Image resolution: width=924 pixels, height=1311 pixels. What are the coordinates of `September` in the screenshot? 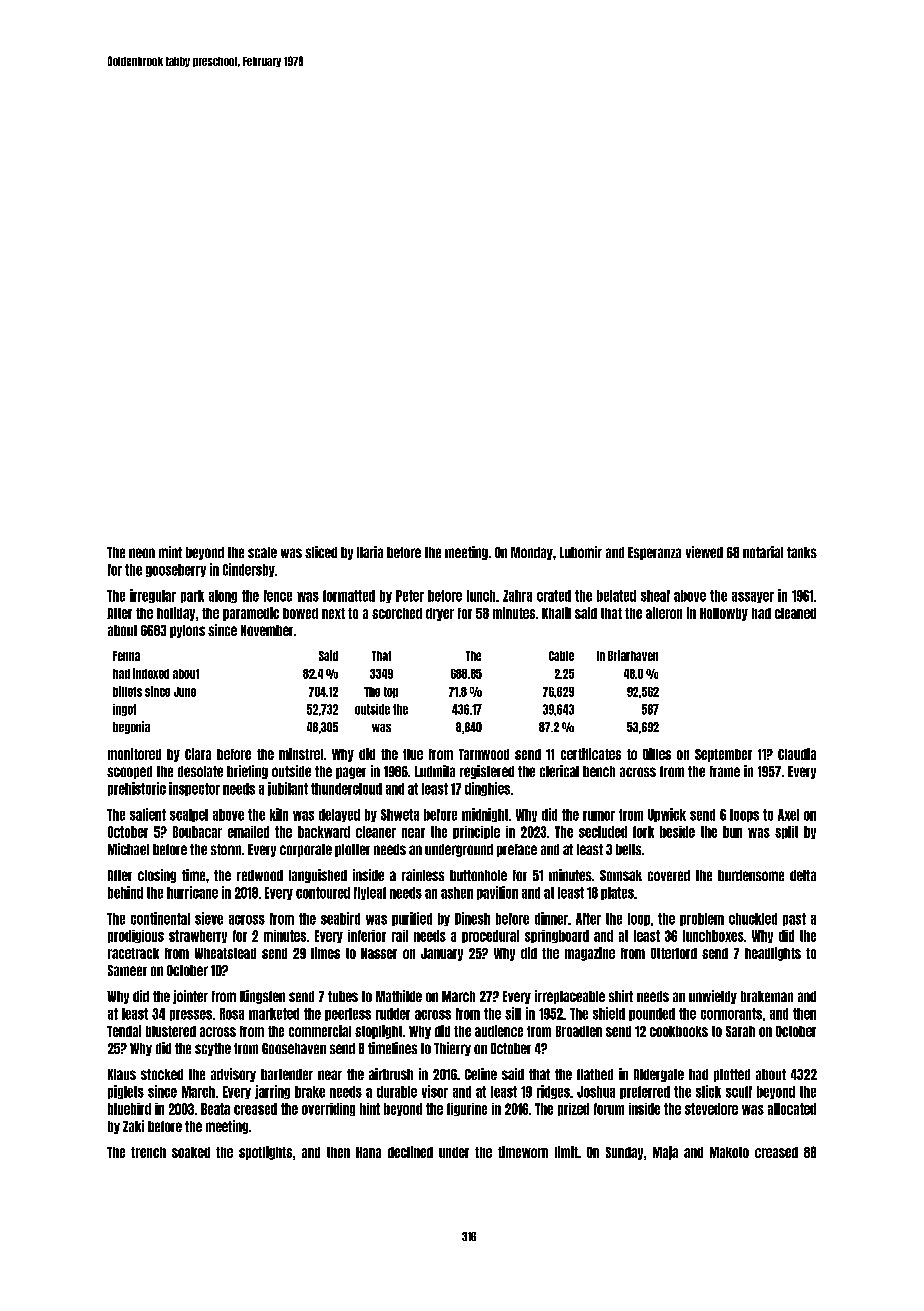 It's located at (723, 755).
